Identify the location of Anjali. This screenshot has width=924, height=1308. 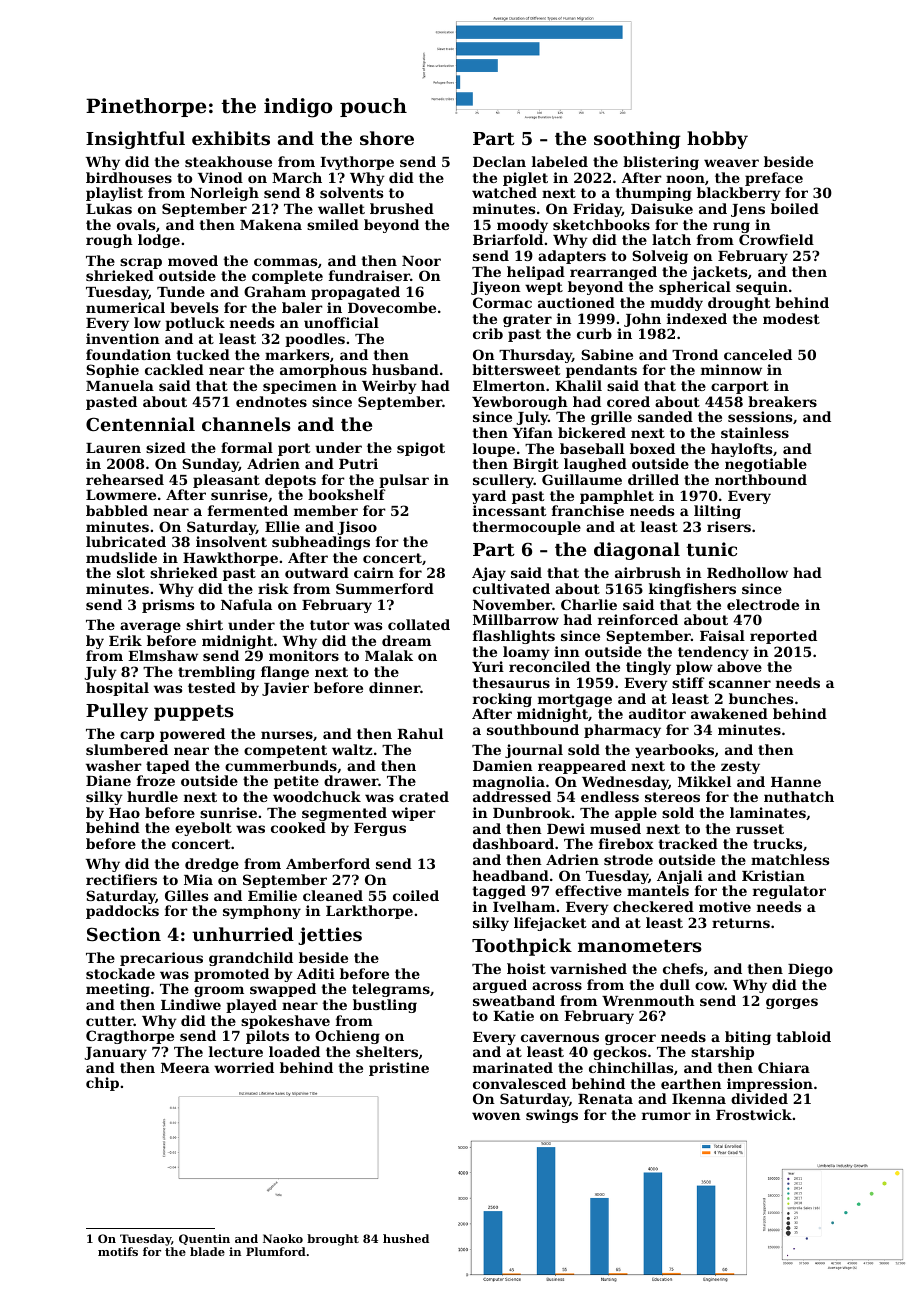
(680, 877).
